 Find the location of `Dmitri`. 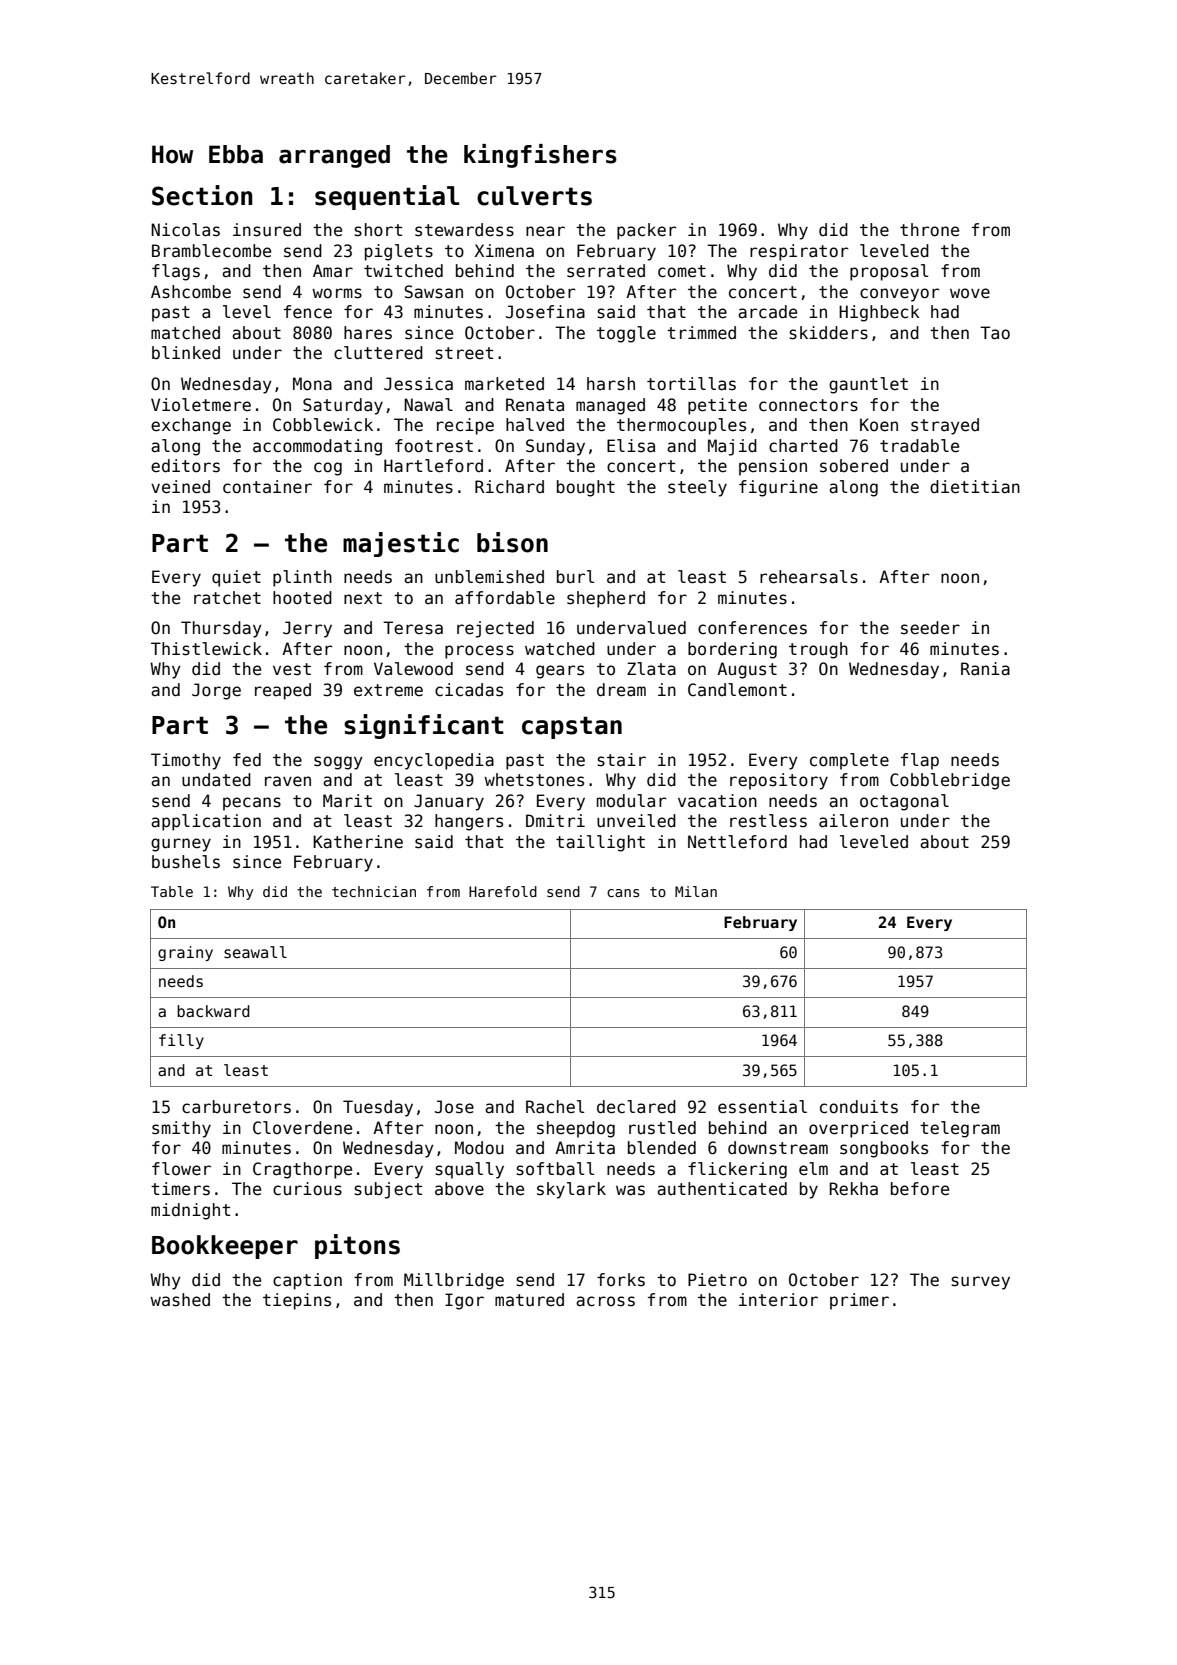

Dmitri is located at coordinates (555, 820).
